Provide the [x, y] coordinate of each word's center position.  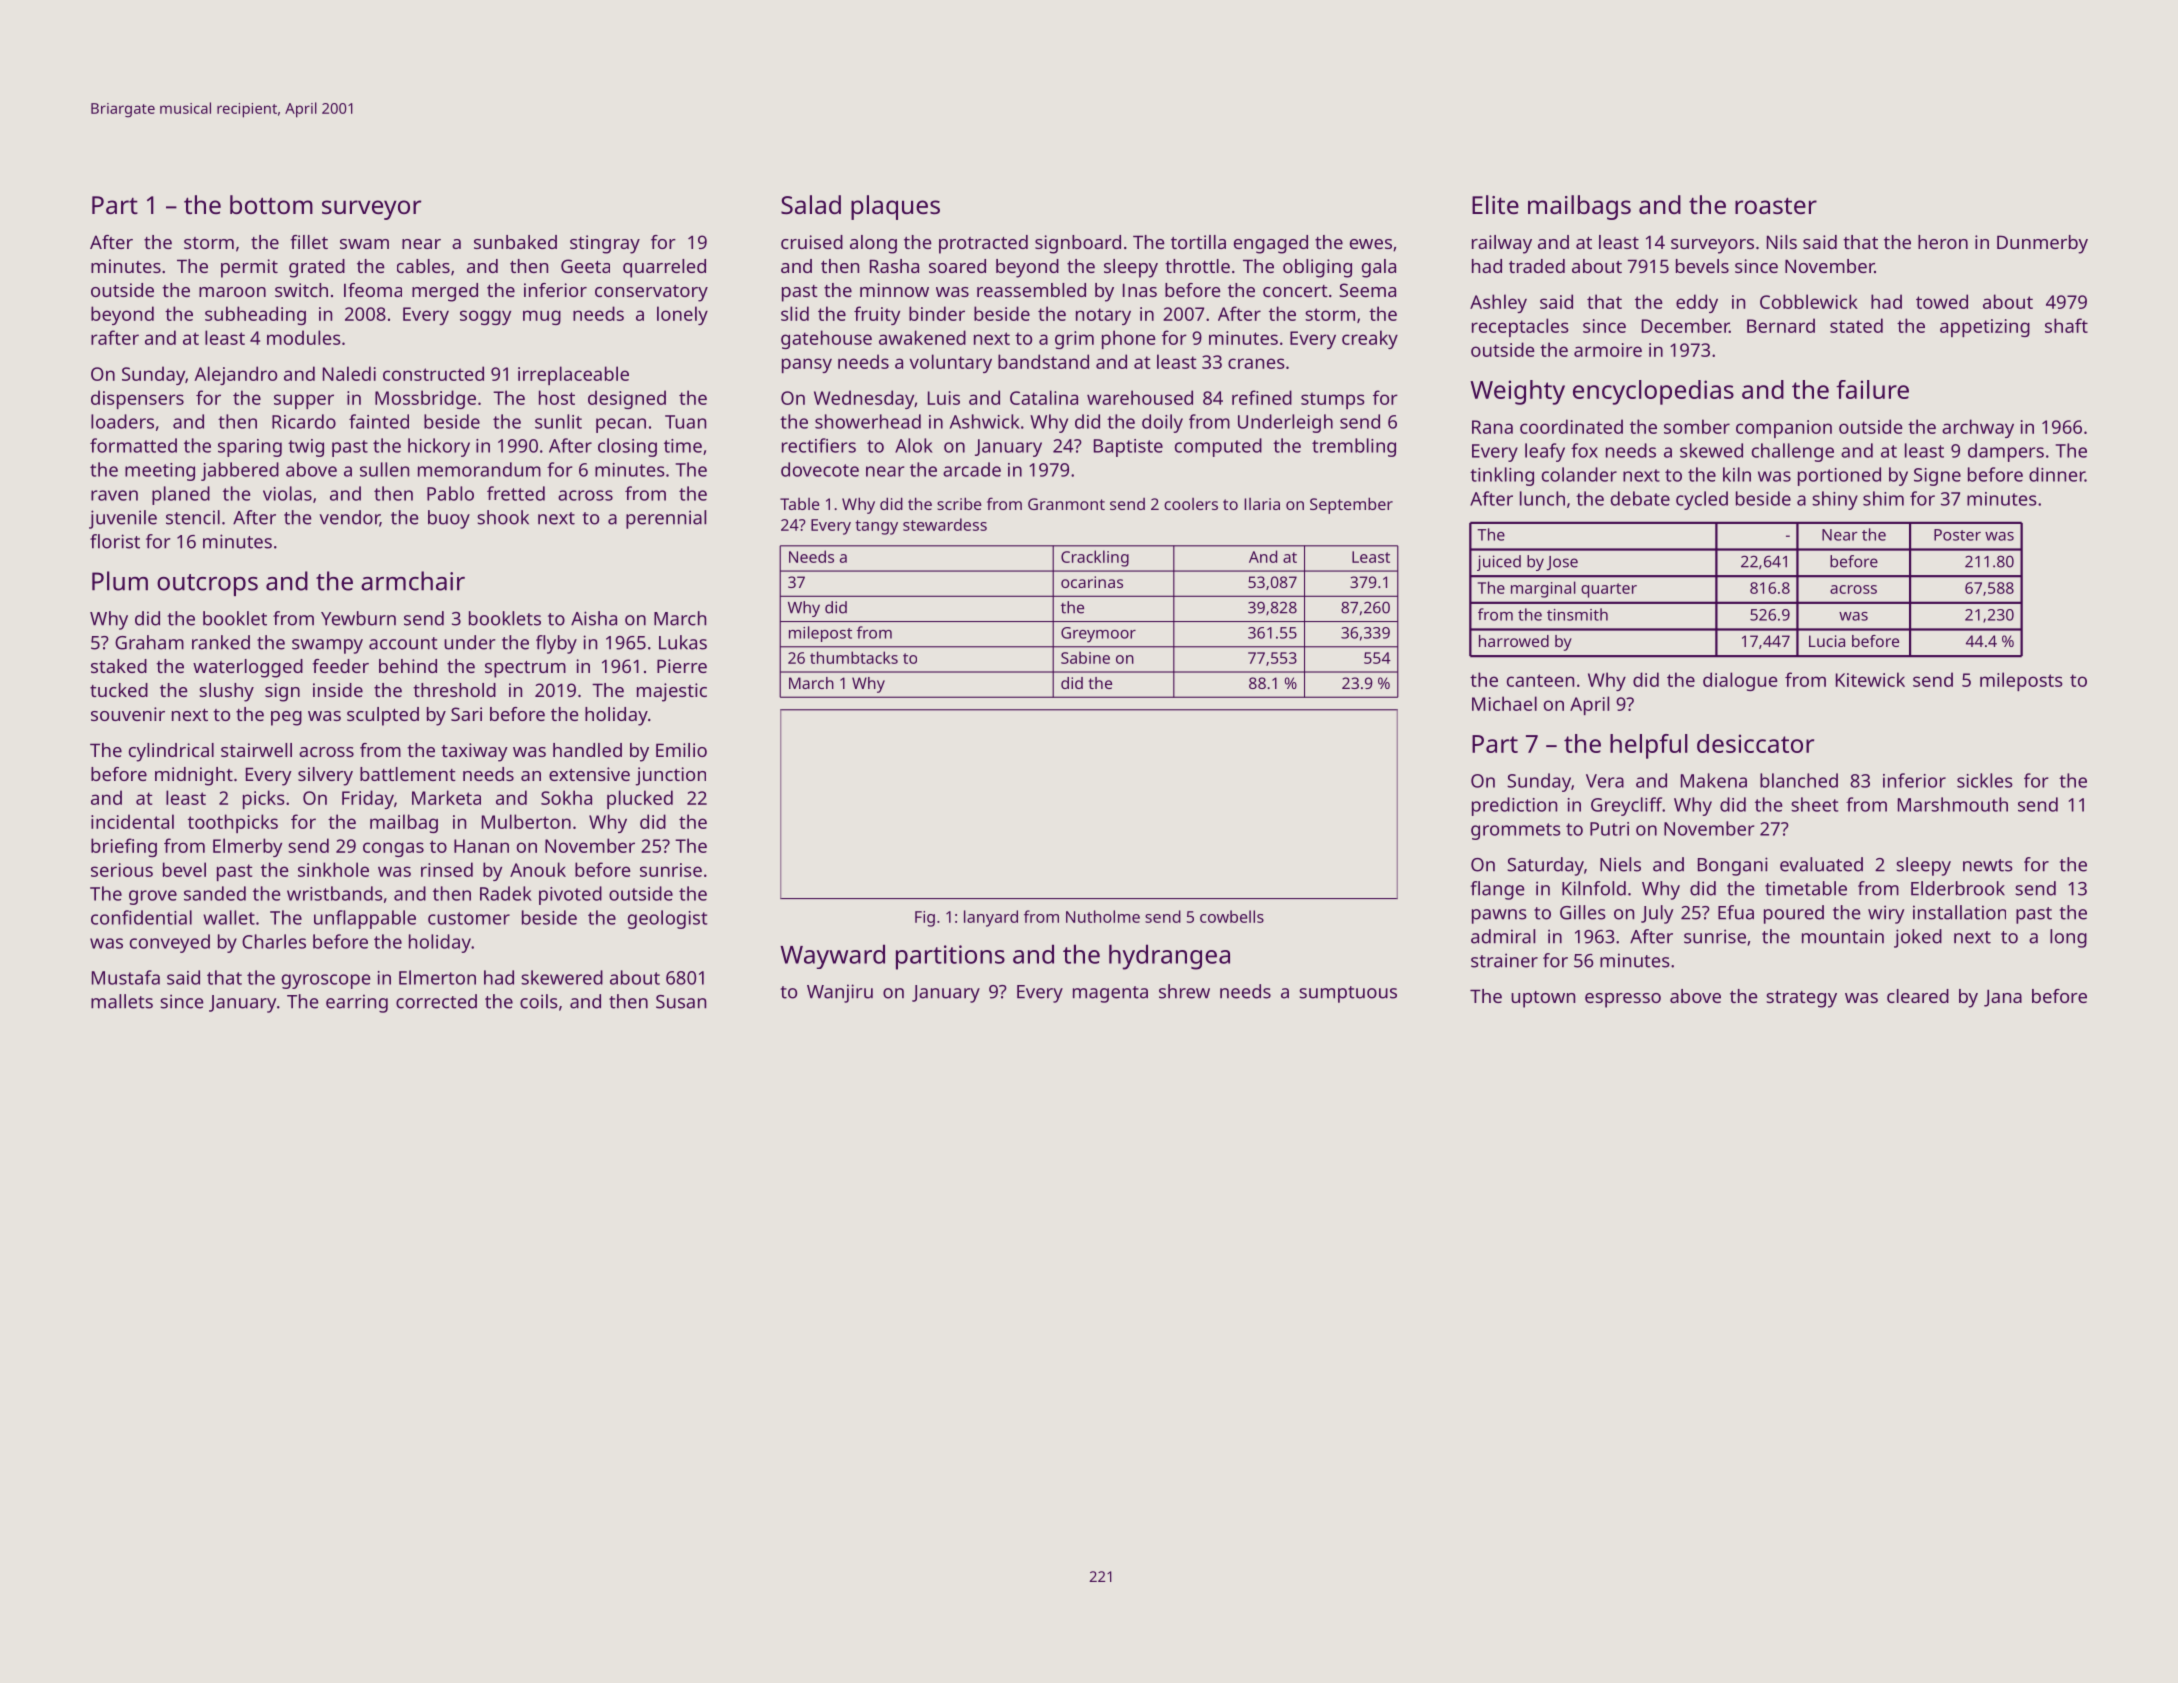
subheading [255, 315]
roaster [1776, 205]
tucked [119, 690]
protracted [983, 244]
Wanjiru [840, 993]
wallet [229, 917]
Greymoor [1098, 635]
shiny [1835, 500]
